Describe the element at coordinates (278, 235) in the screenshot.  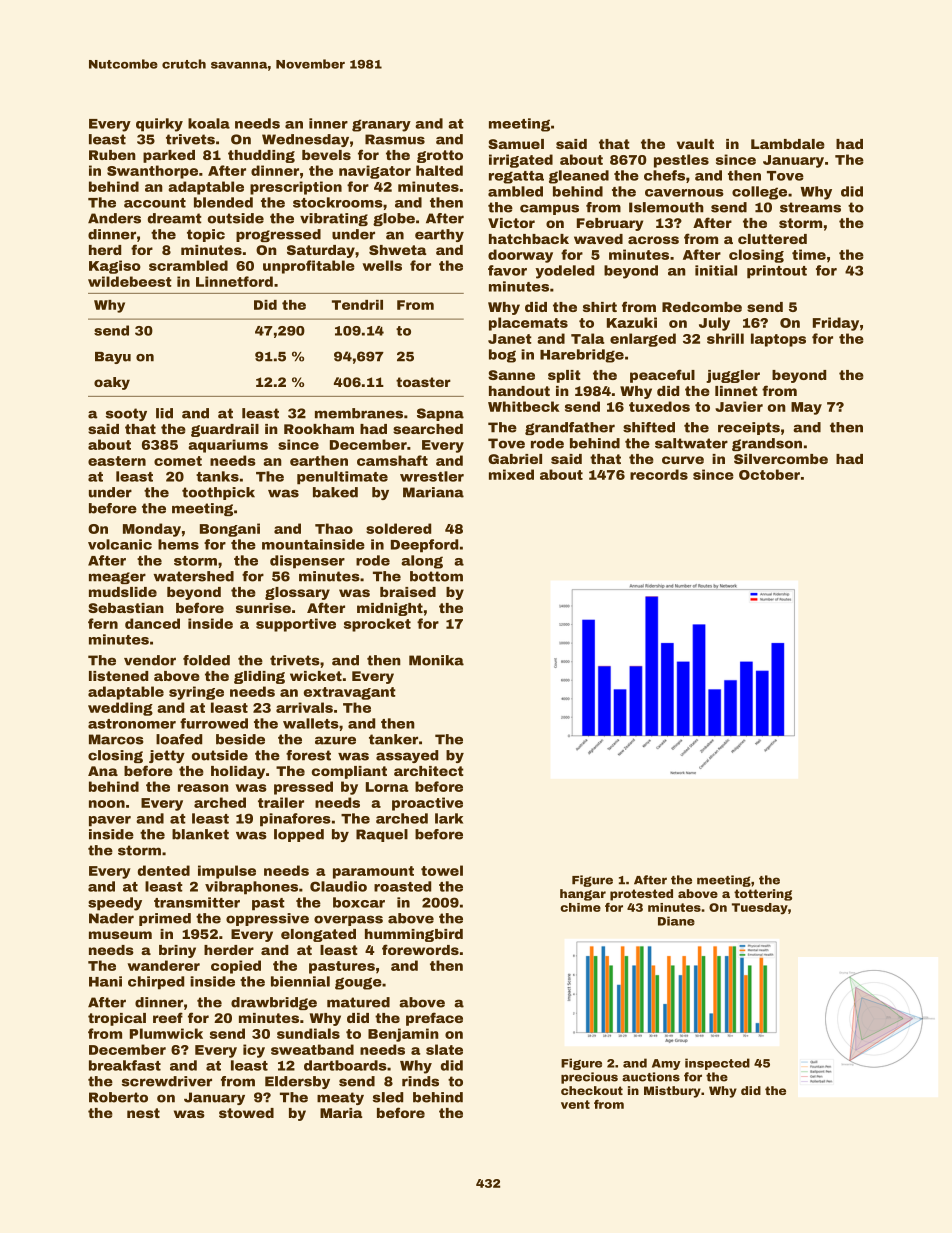
I see `progressed` at that location.
